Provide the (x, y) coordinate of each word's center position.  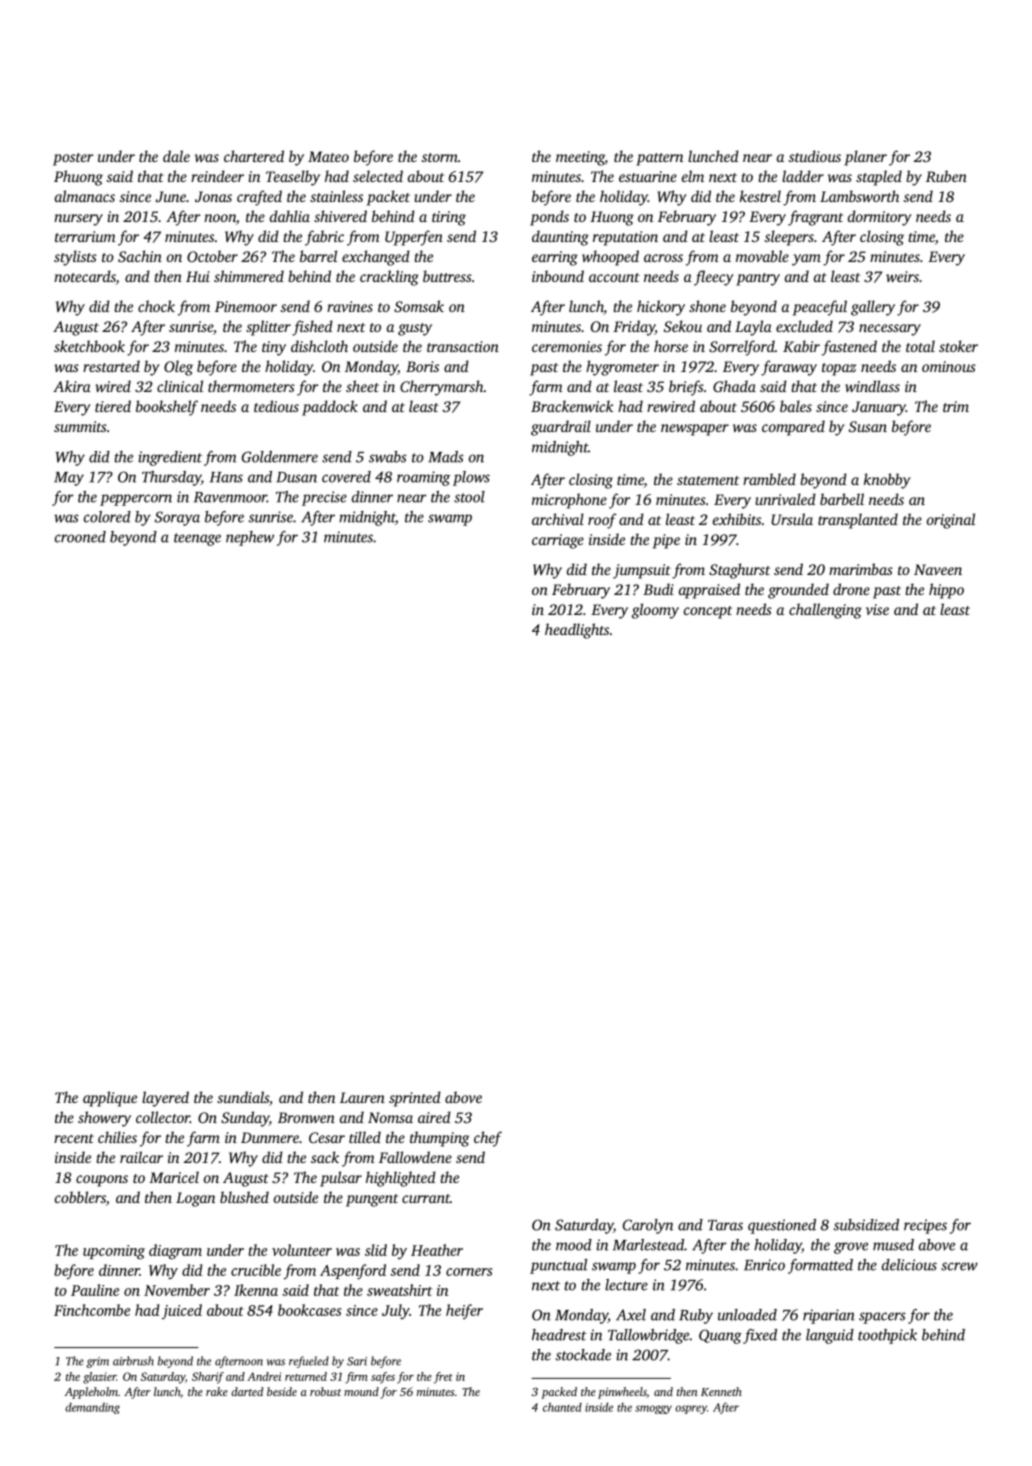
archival (558, 519)
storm (440, 157)
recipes (925, 1226)
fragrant (815, 218)
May (69, 479)
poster (73, 159)
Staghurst (739, 571)
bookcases (309, 1310)
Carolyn (648, 1226)
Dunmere (270, 1137)
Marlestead (648, 1245)
